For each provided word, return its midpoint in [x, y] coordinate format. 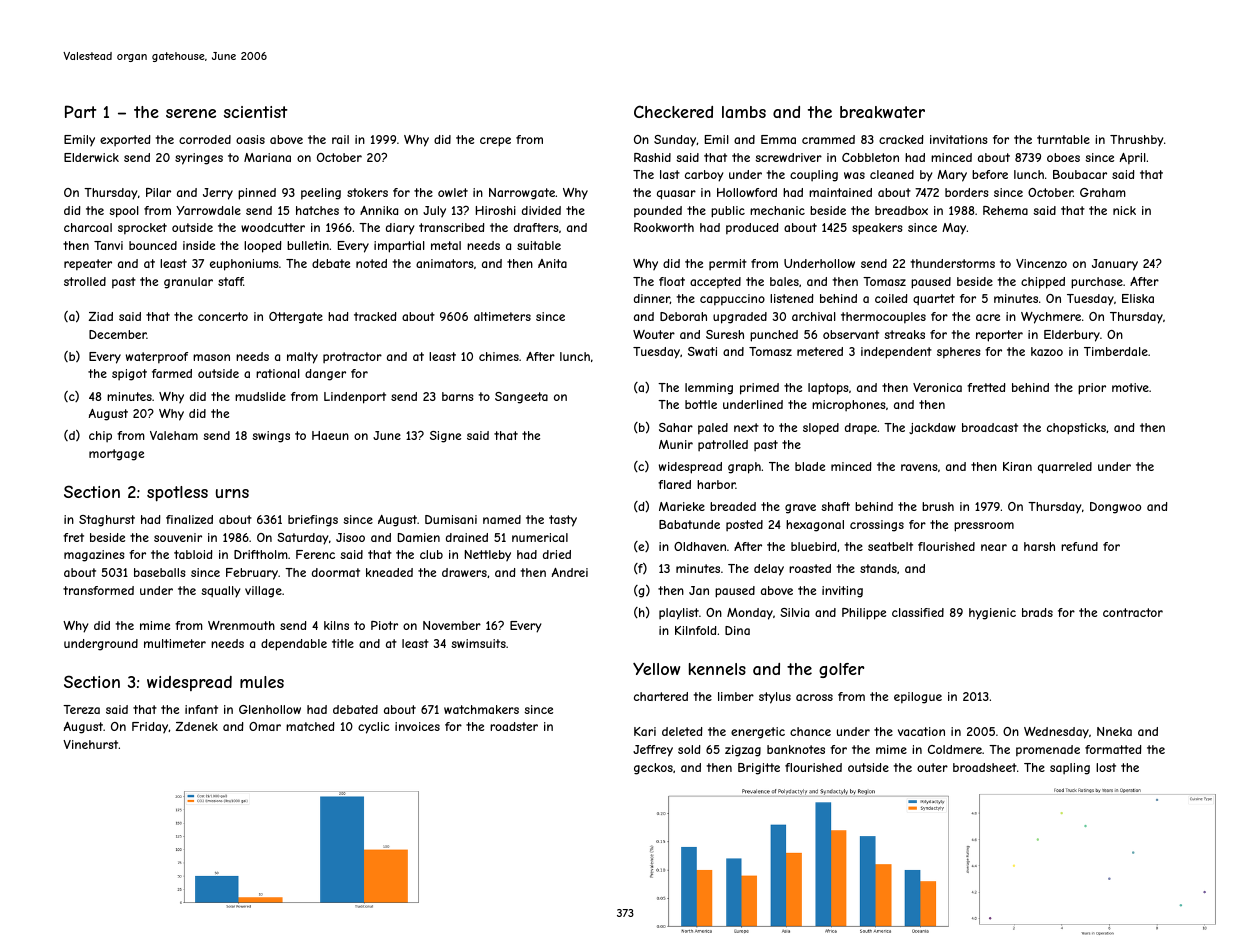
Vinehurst [90, 744]
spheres [958, 353]
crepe [495, 142]
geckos [653, 769]
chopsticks [1076, 429]
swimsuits [478, 643]
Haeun [330, 435]
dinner [652, 299]
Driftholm [261, 554]
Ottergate [296, 318]
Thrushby [1136, 141]
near [994, 547]
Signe [445, 437]
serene [191, 113]
